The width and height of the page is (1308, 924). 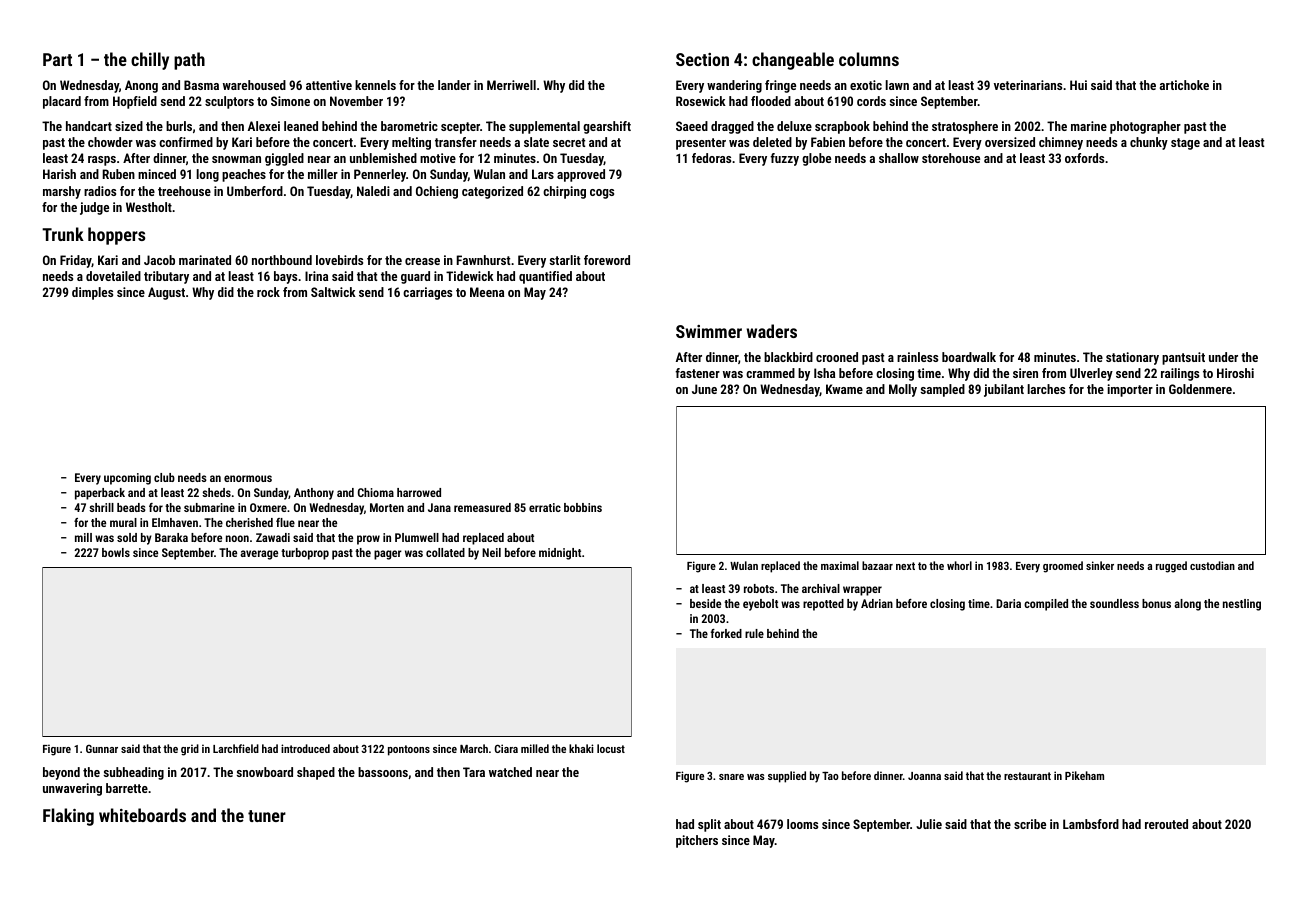 I want to click on stationary, so click(x=1132, y=358).
